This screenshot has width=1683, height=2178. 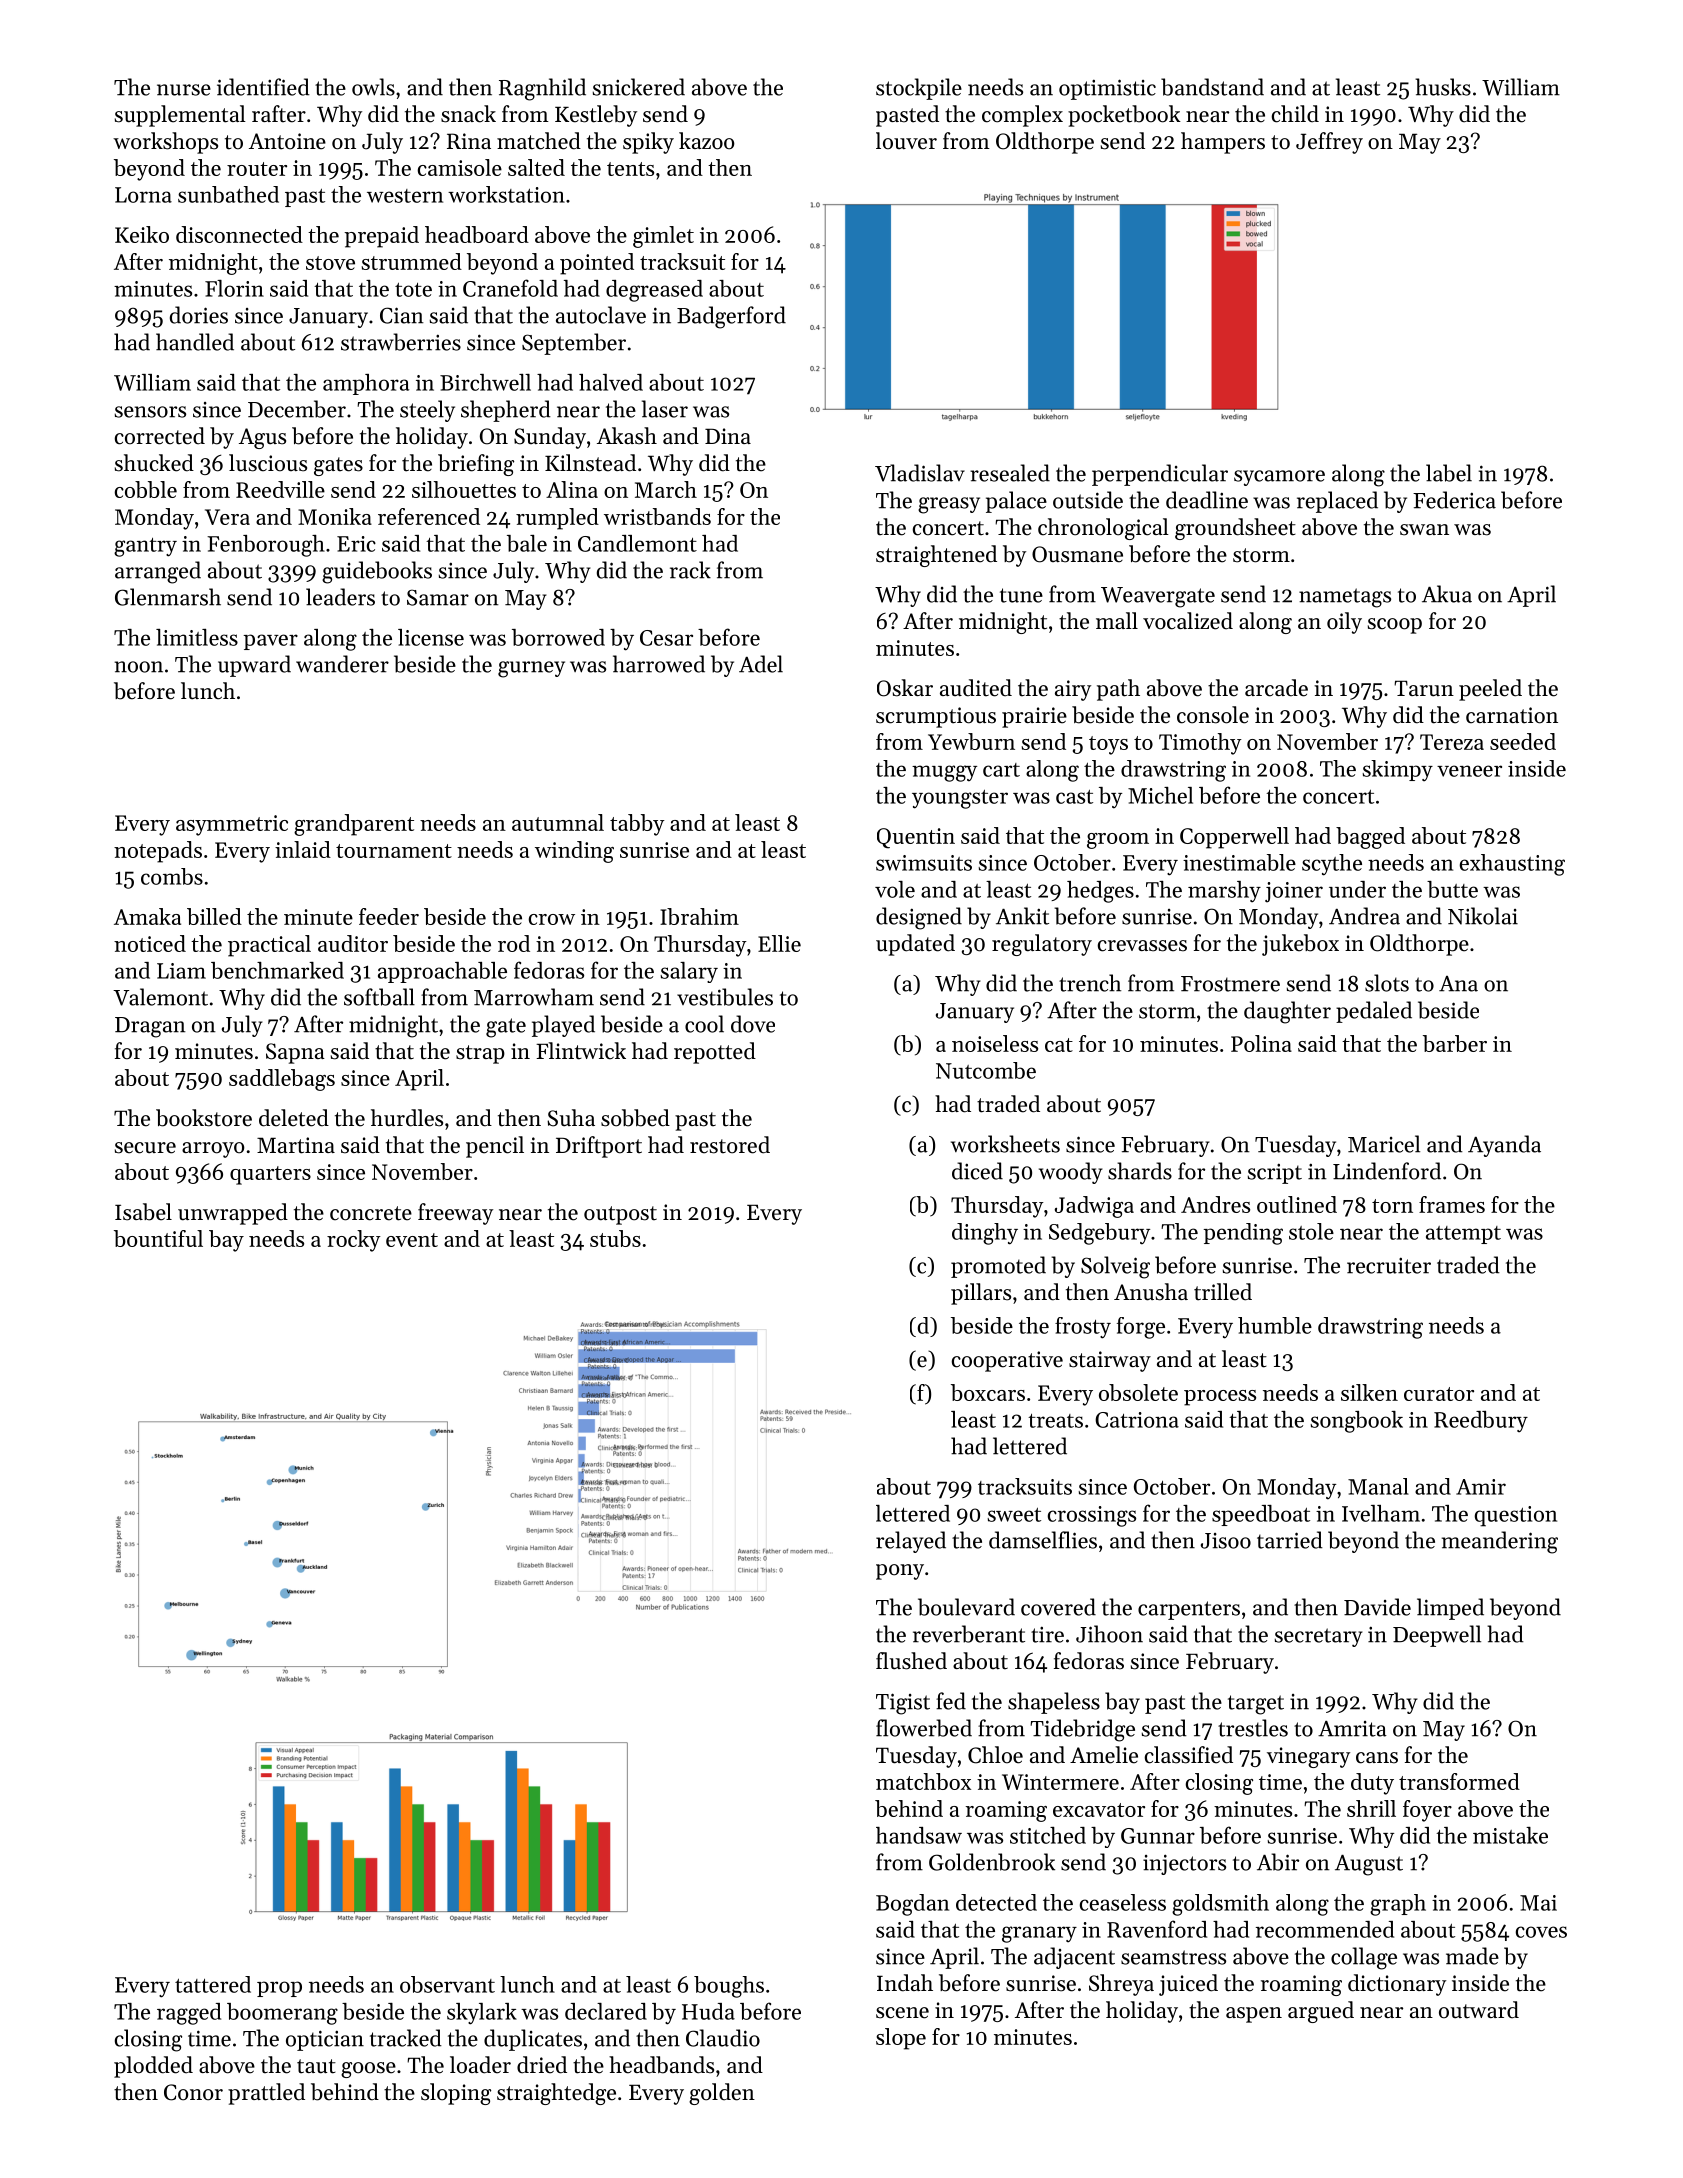 What do you see at coordinates (1212, 87) in the screenshot?
I see `bandstand` at bounding box center [1212, 87].
